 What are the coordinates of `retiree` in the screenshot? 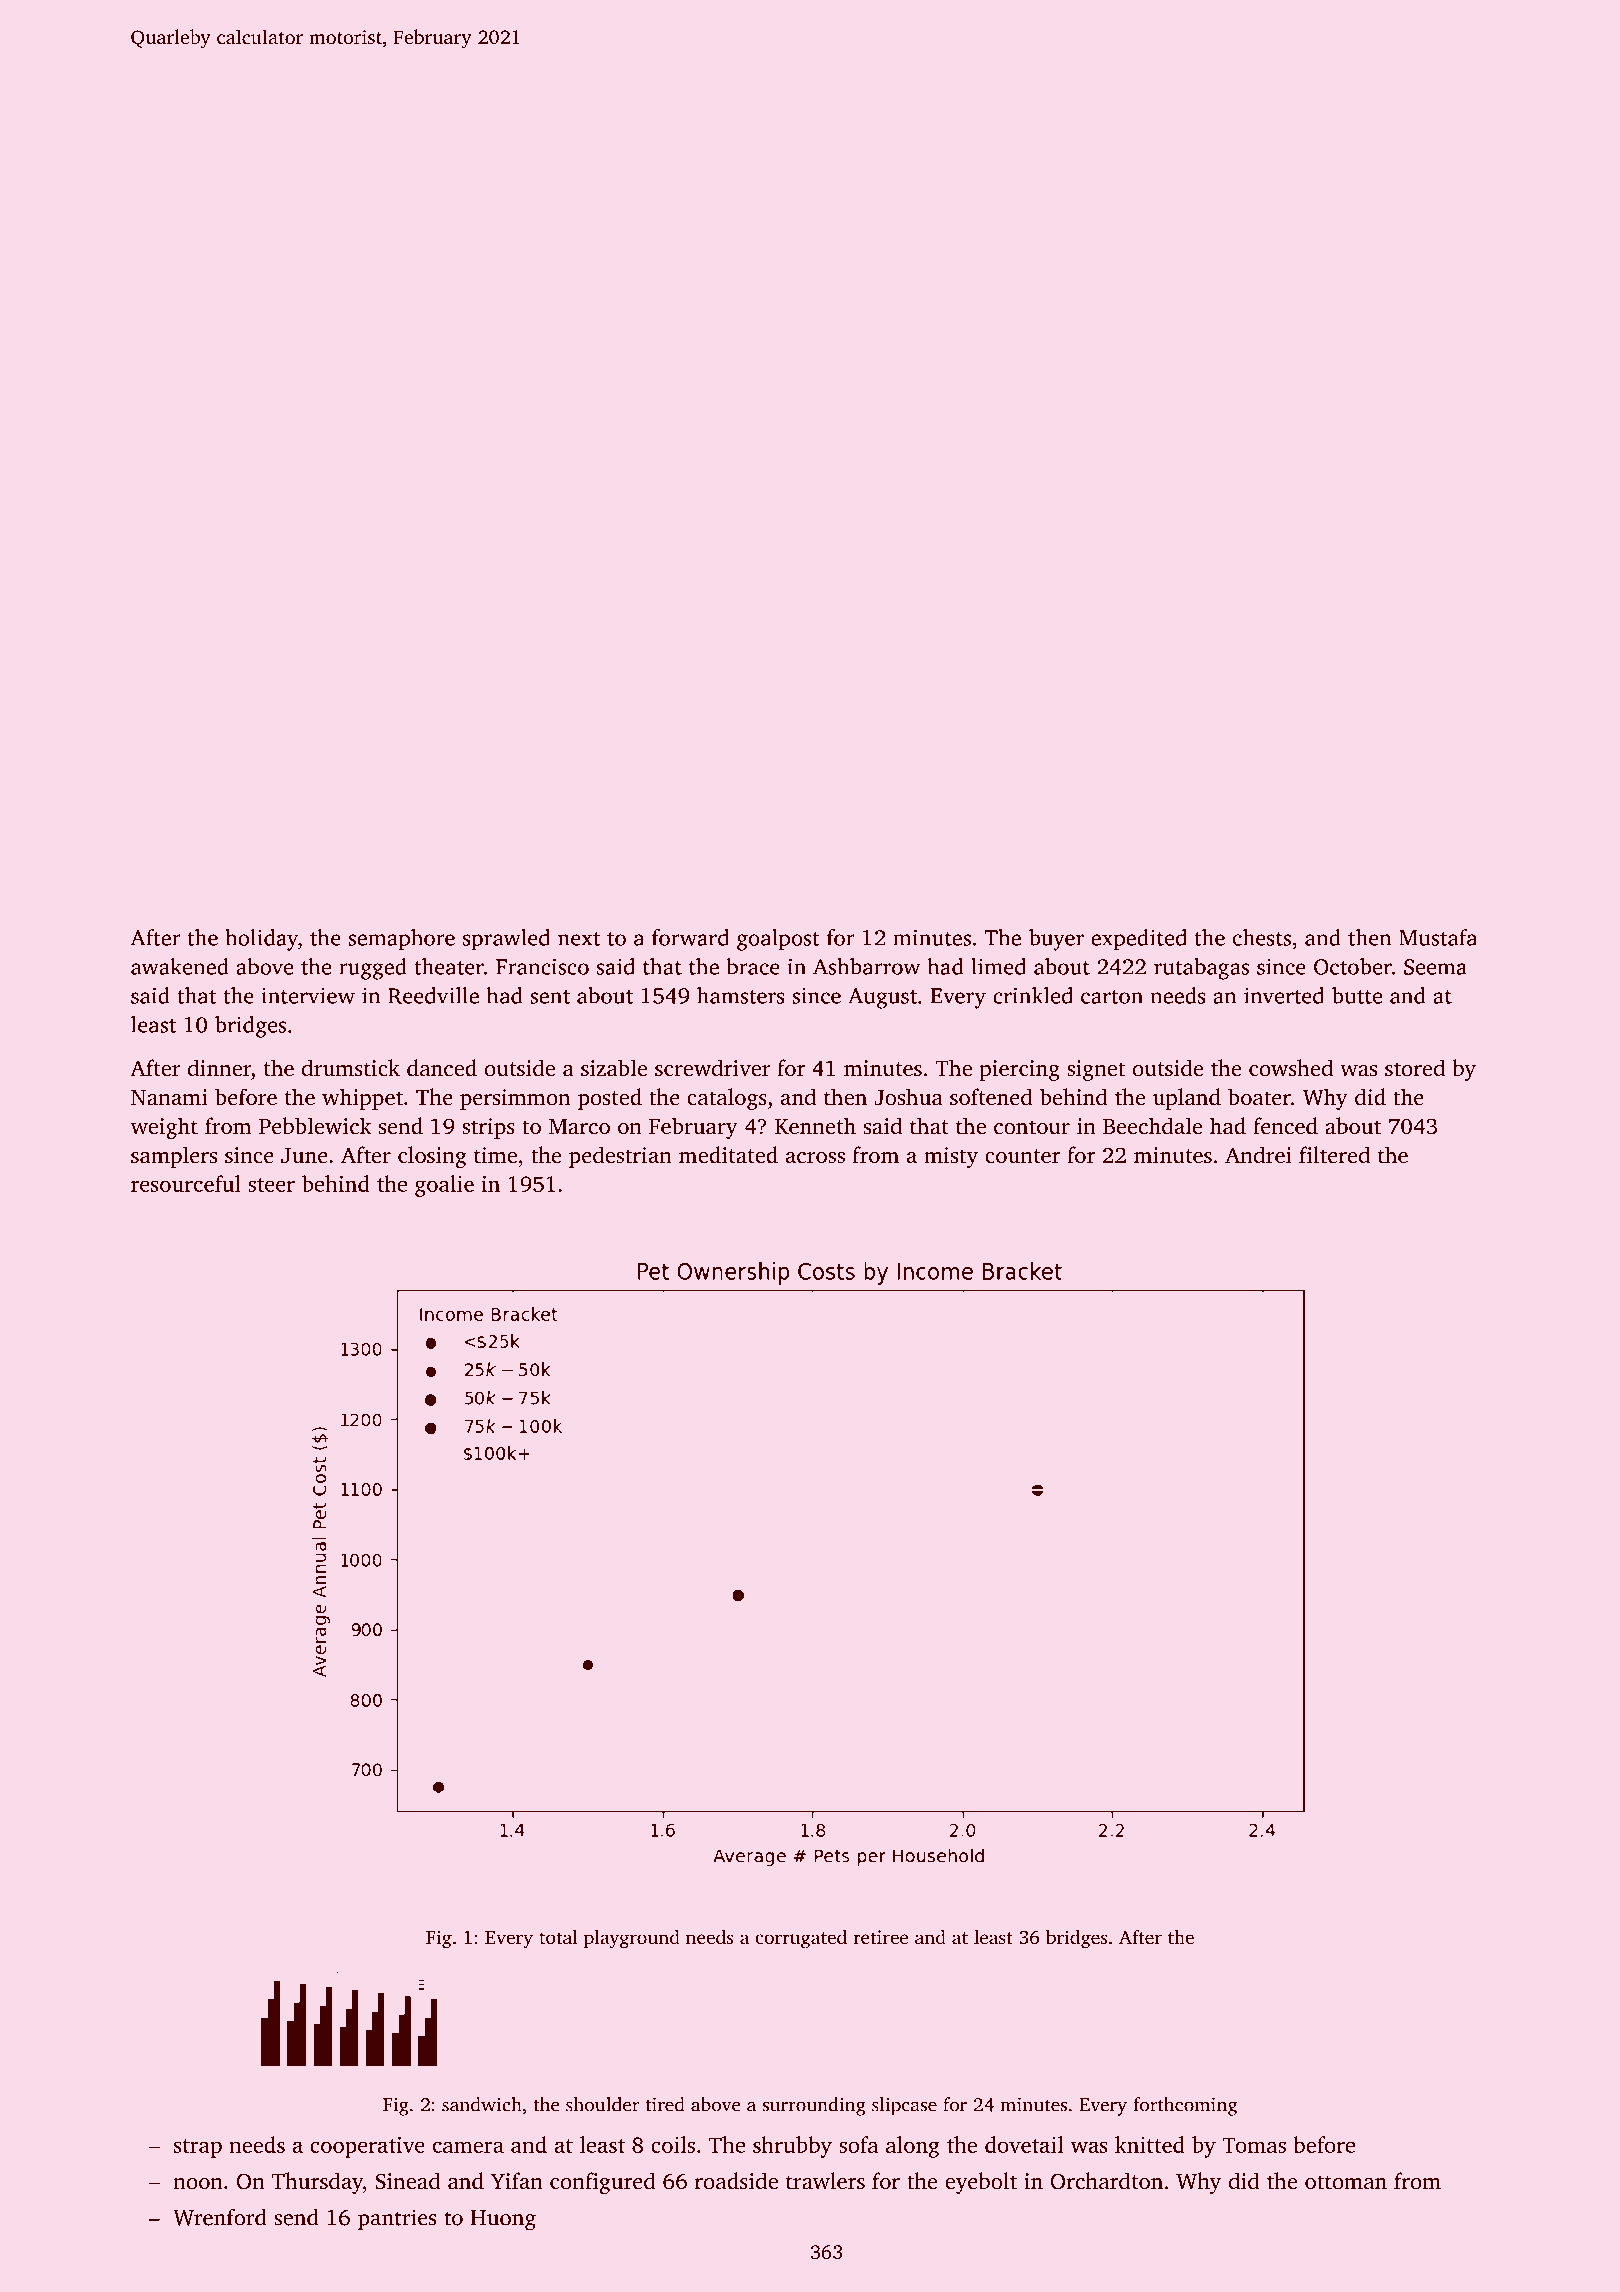 It's located at (880, 1937).
